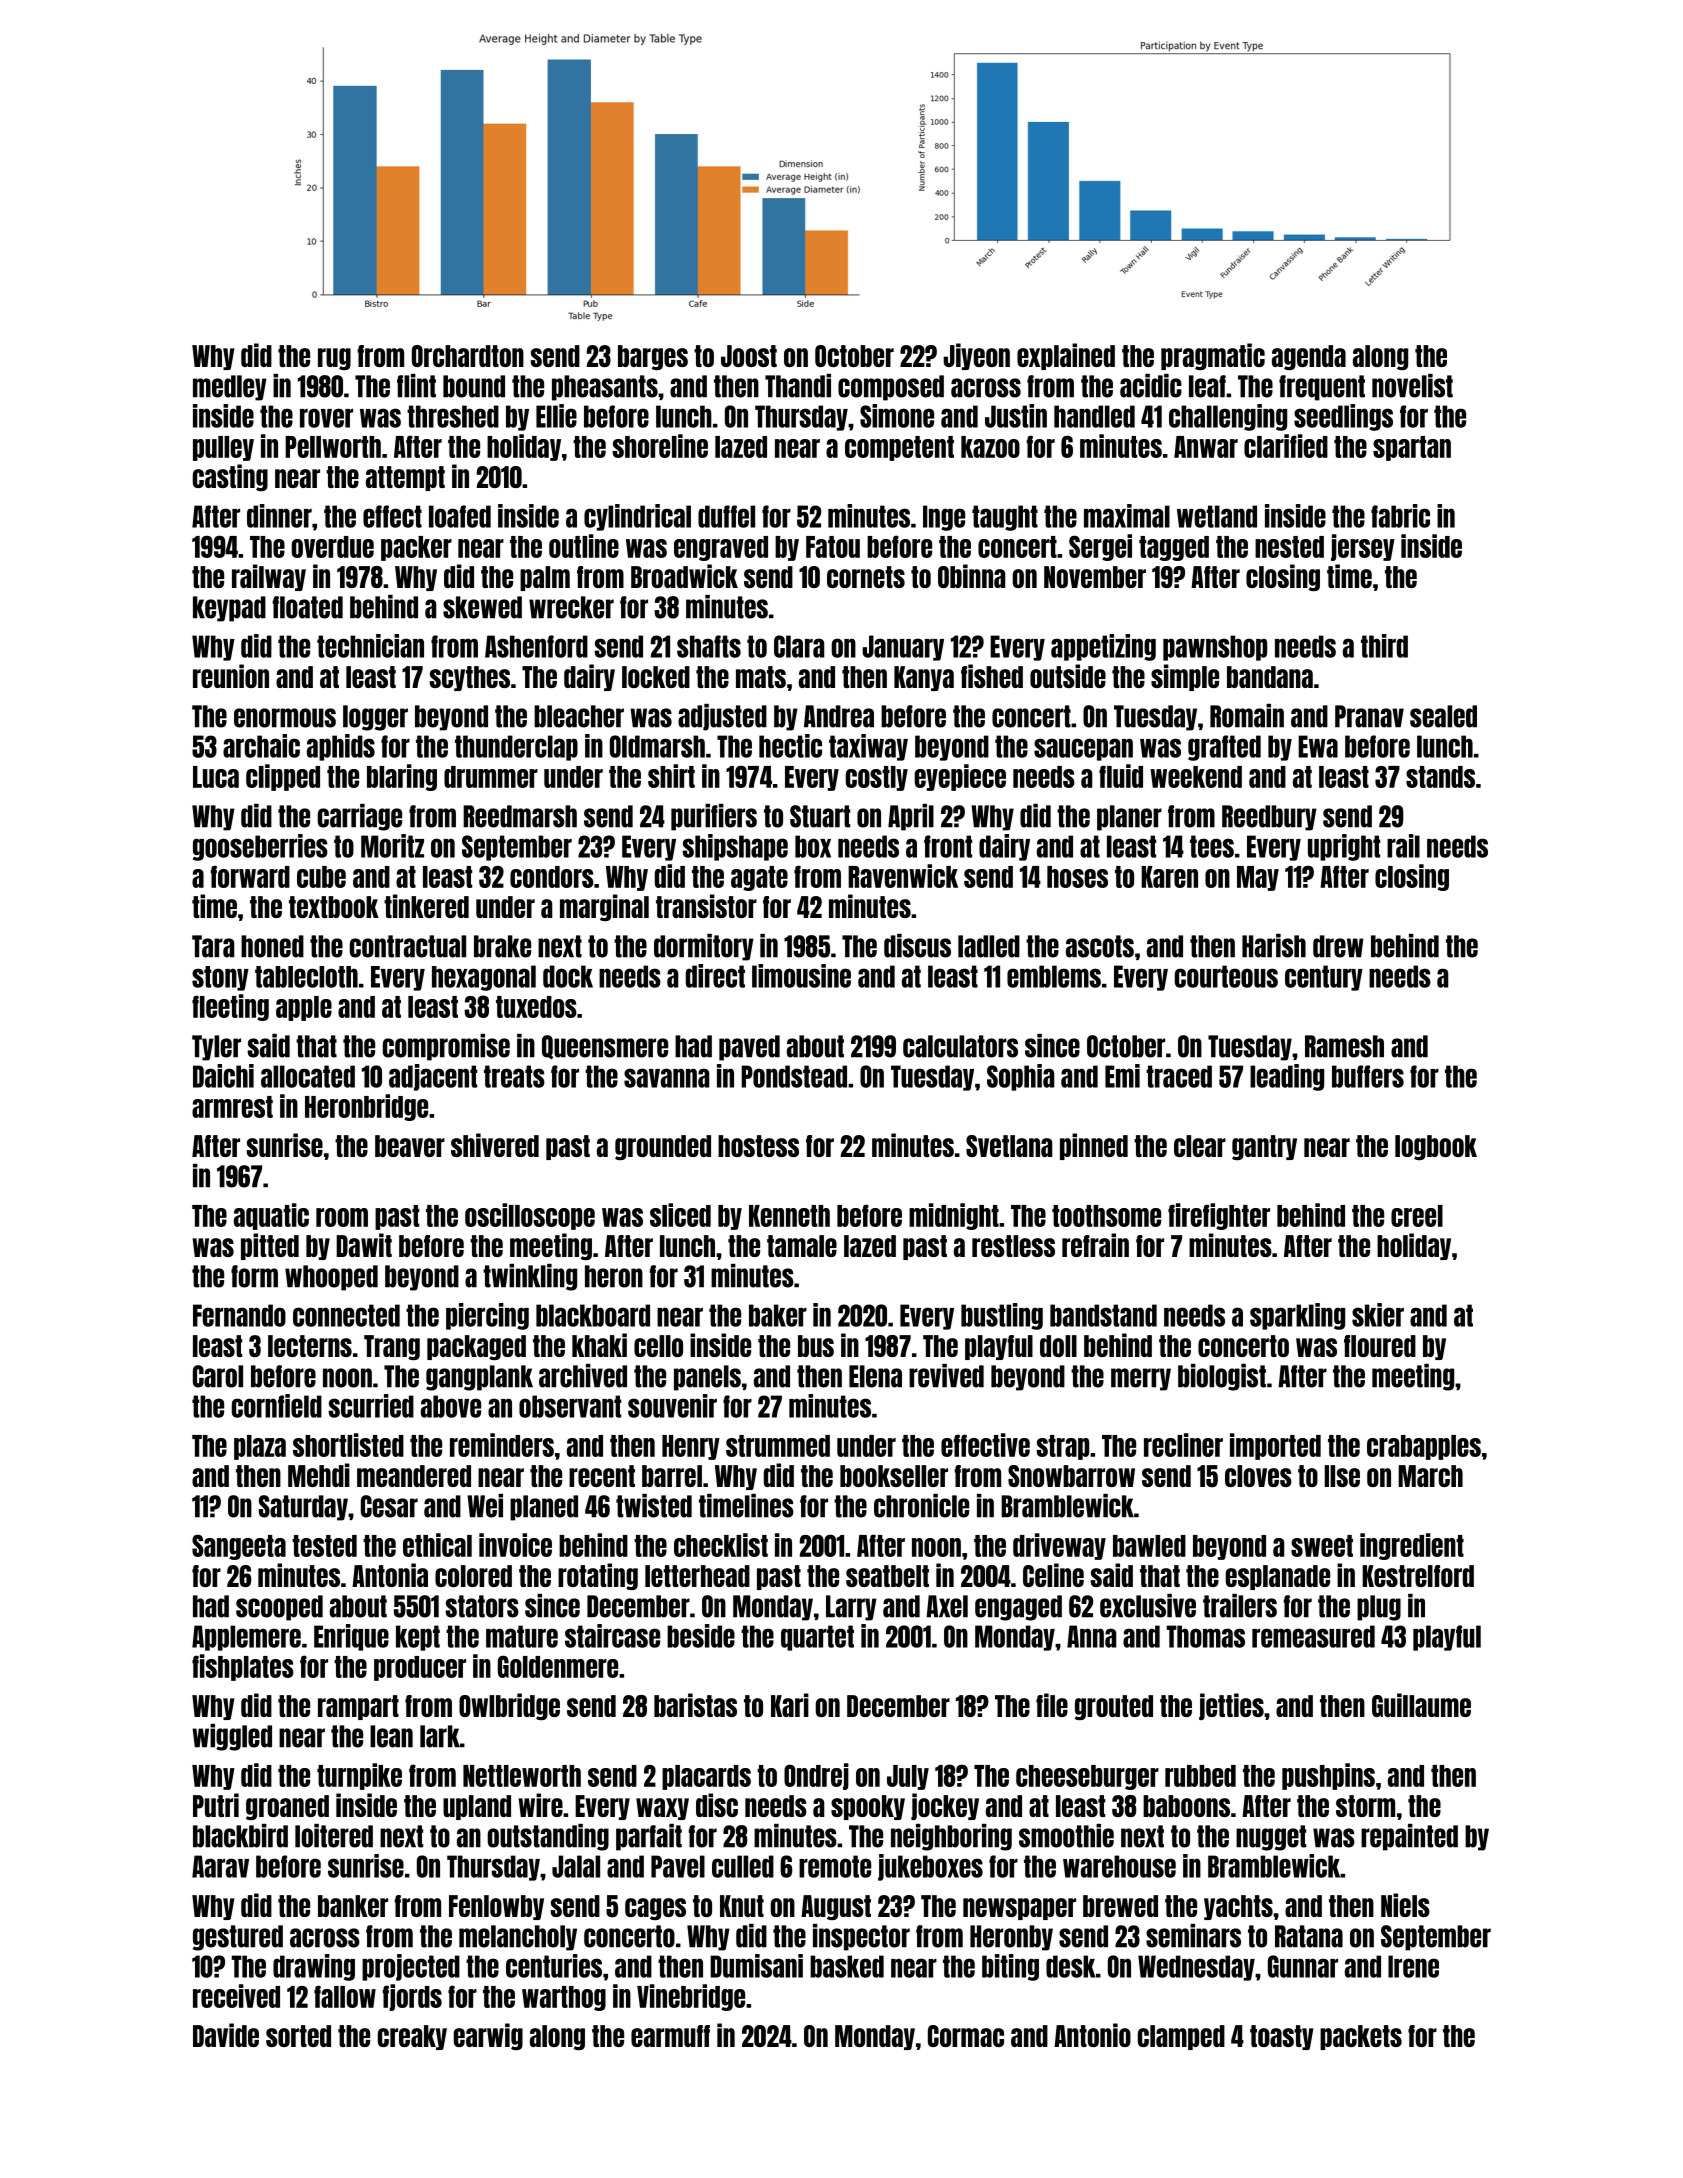  I want to click on earwig, so click(488, 2036).
